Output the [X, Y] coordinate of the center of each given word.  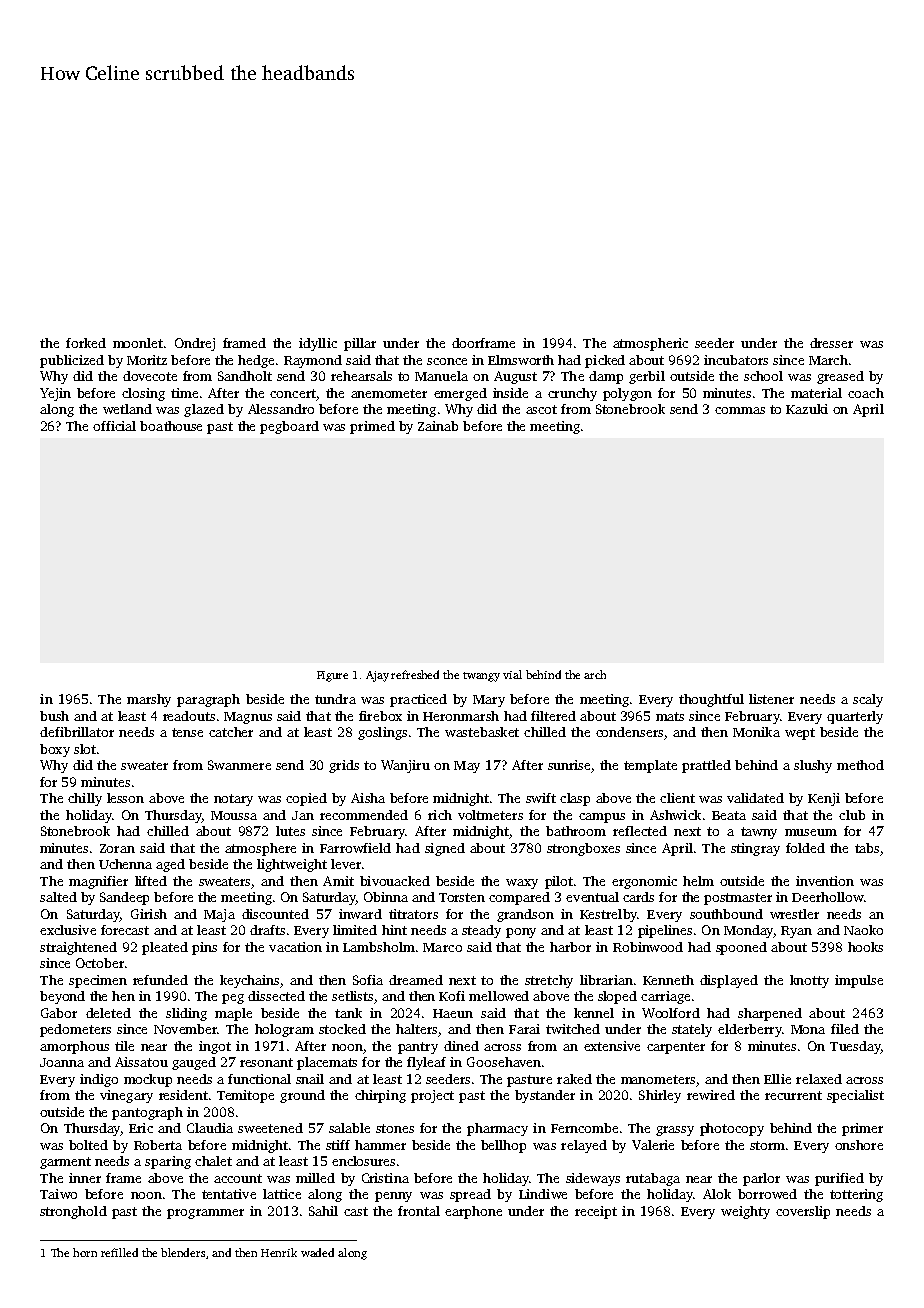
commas [740, 410]
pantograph [147, 1113]
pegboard [289, 427]
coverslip [803, 1212]
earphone [473, 1212]
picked [605, 361]
